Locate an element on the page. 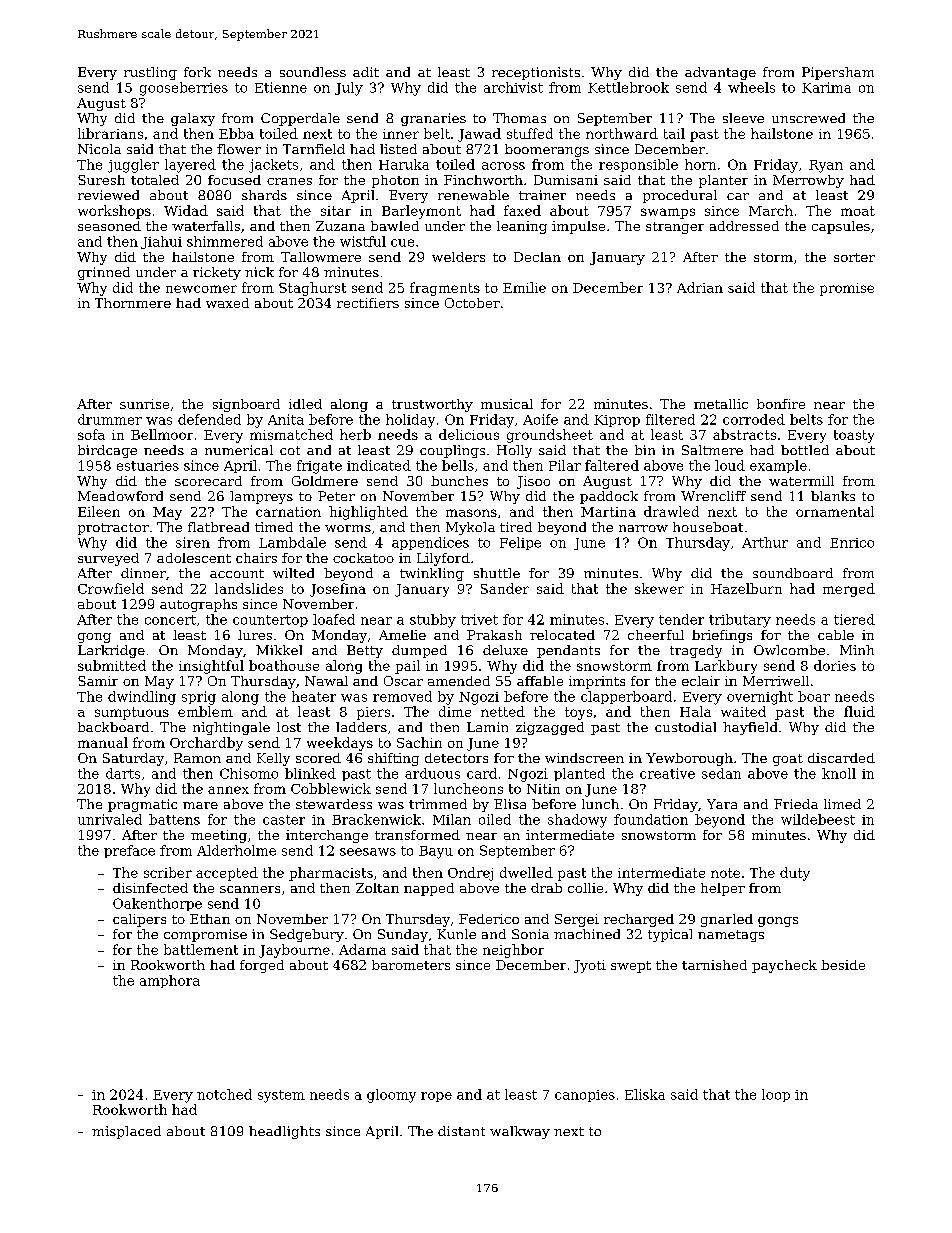 This page has height=1233, width=952. idled is located at coordinates (305, 404).
